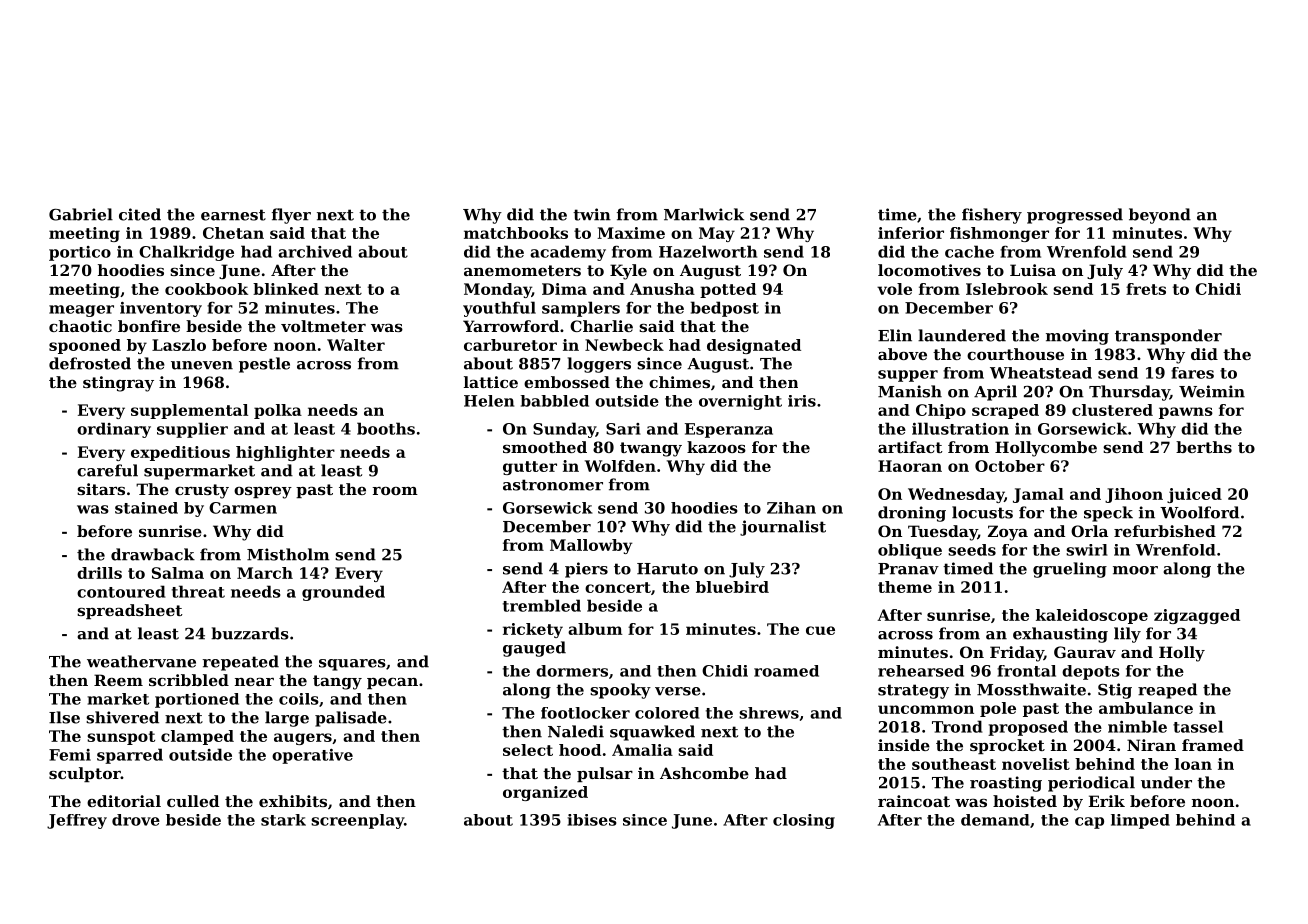  What do you see at coordinates (283, 820) in the screenshot?
I see `stark` at bounding box center [283, 820].
